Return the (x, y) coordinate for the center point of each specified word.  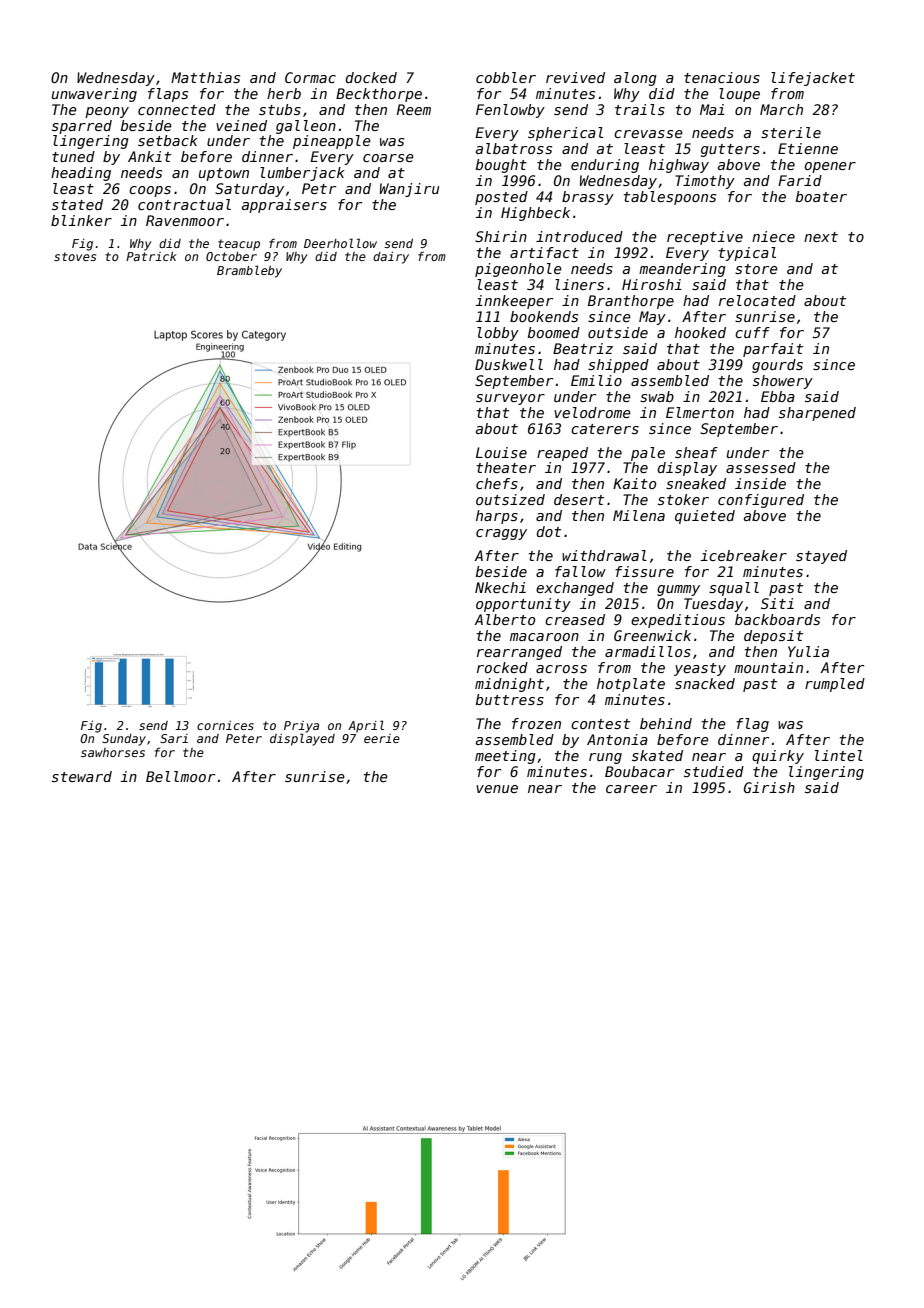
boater (821, 196)
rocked (502, 667)
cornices (225, 725)
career (631, 789)
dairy (391, 258)
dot (548, 531)
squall (734, 589)
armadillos (648, 651)
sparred (82, 127)
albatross (514, 148)
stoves (75, 256)
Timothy (705, 182)
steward (82, 776)
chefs (497, 483)
